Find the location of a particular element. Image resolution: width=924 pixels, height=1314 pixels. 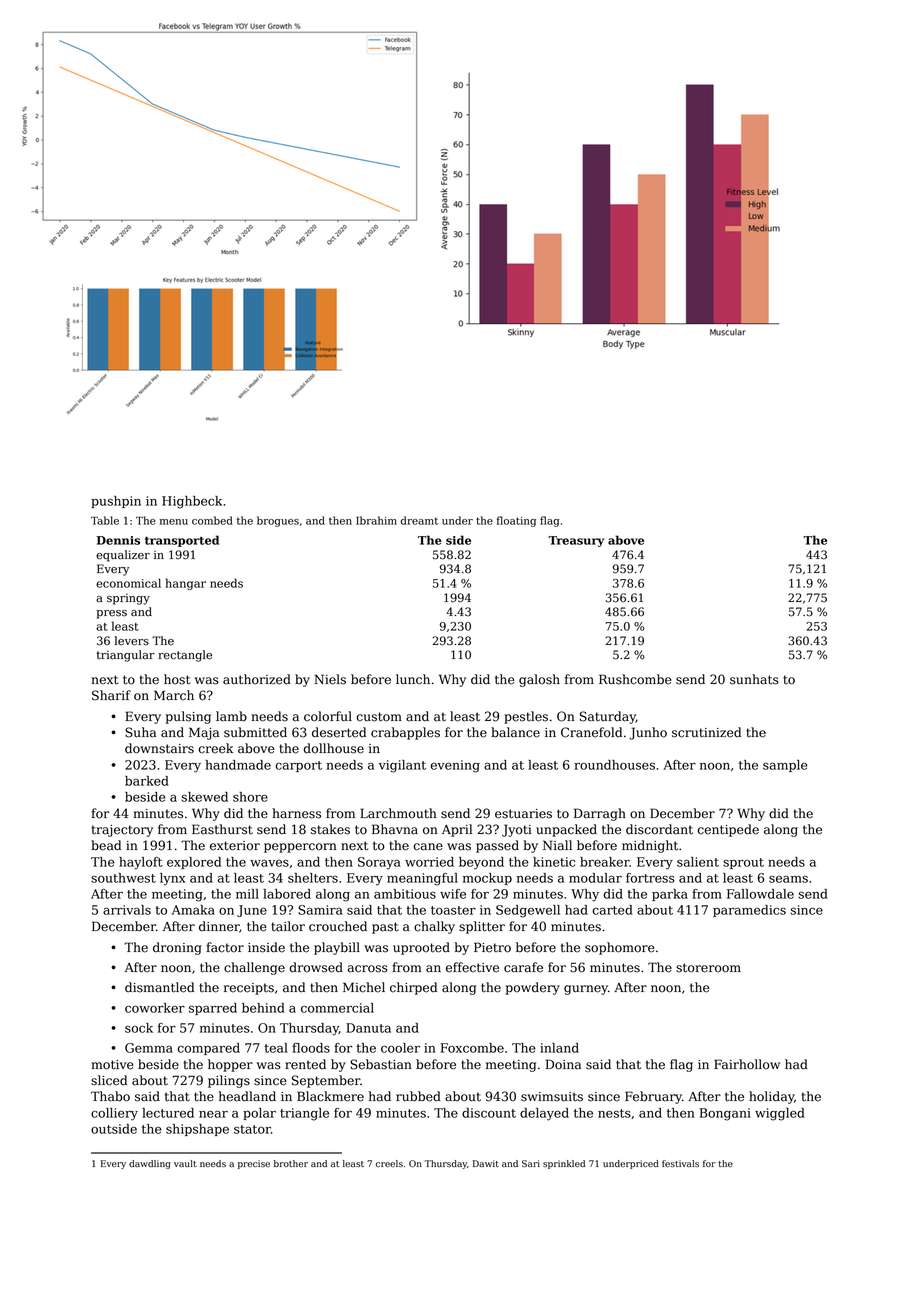

vault is located at coordinates (185, 1163).
